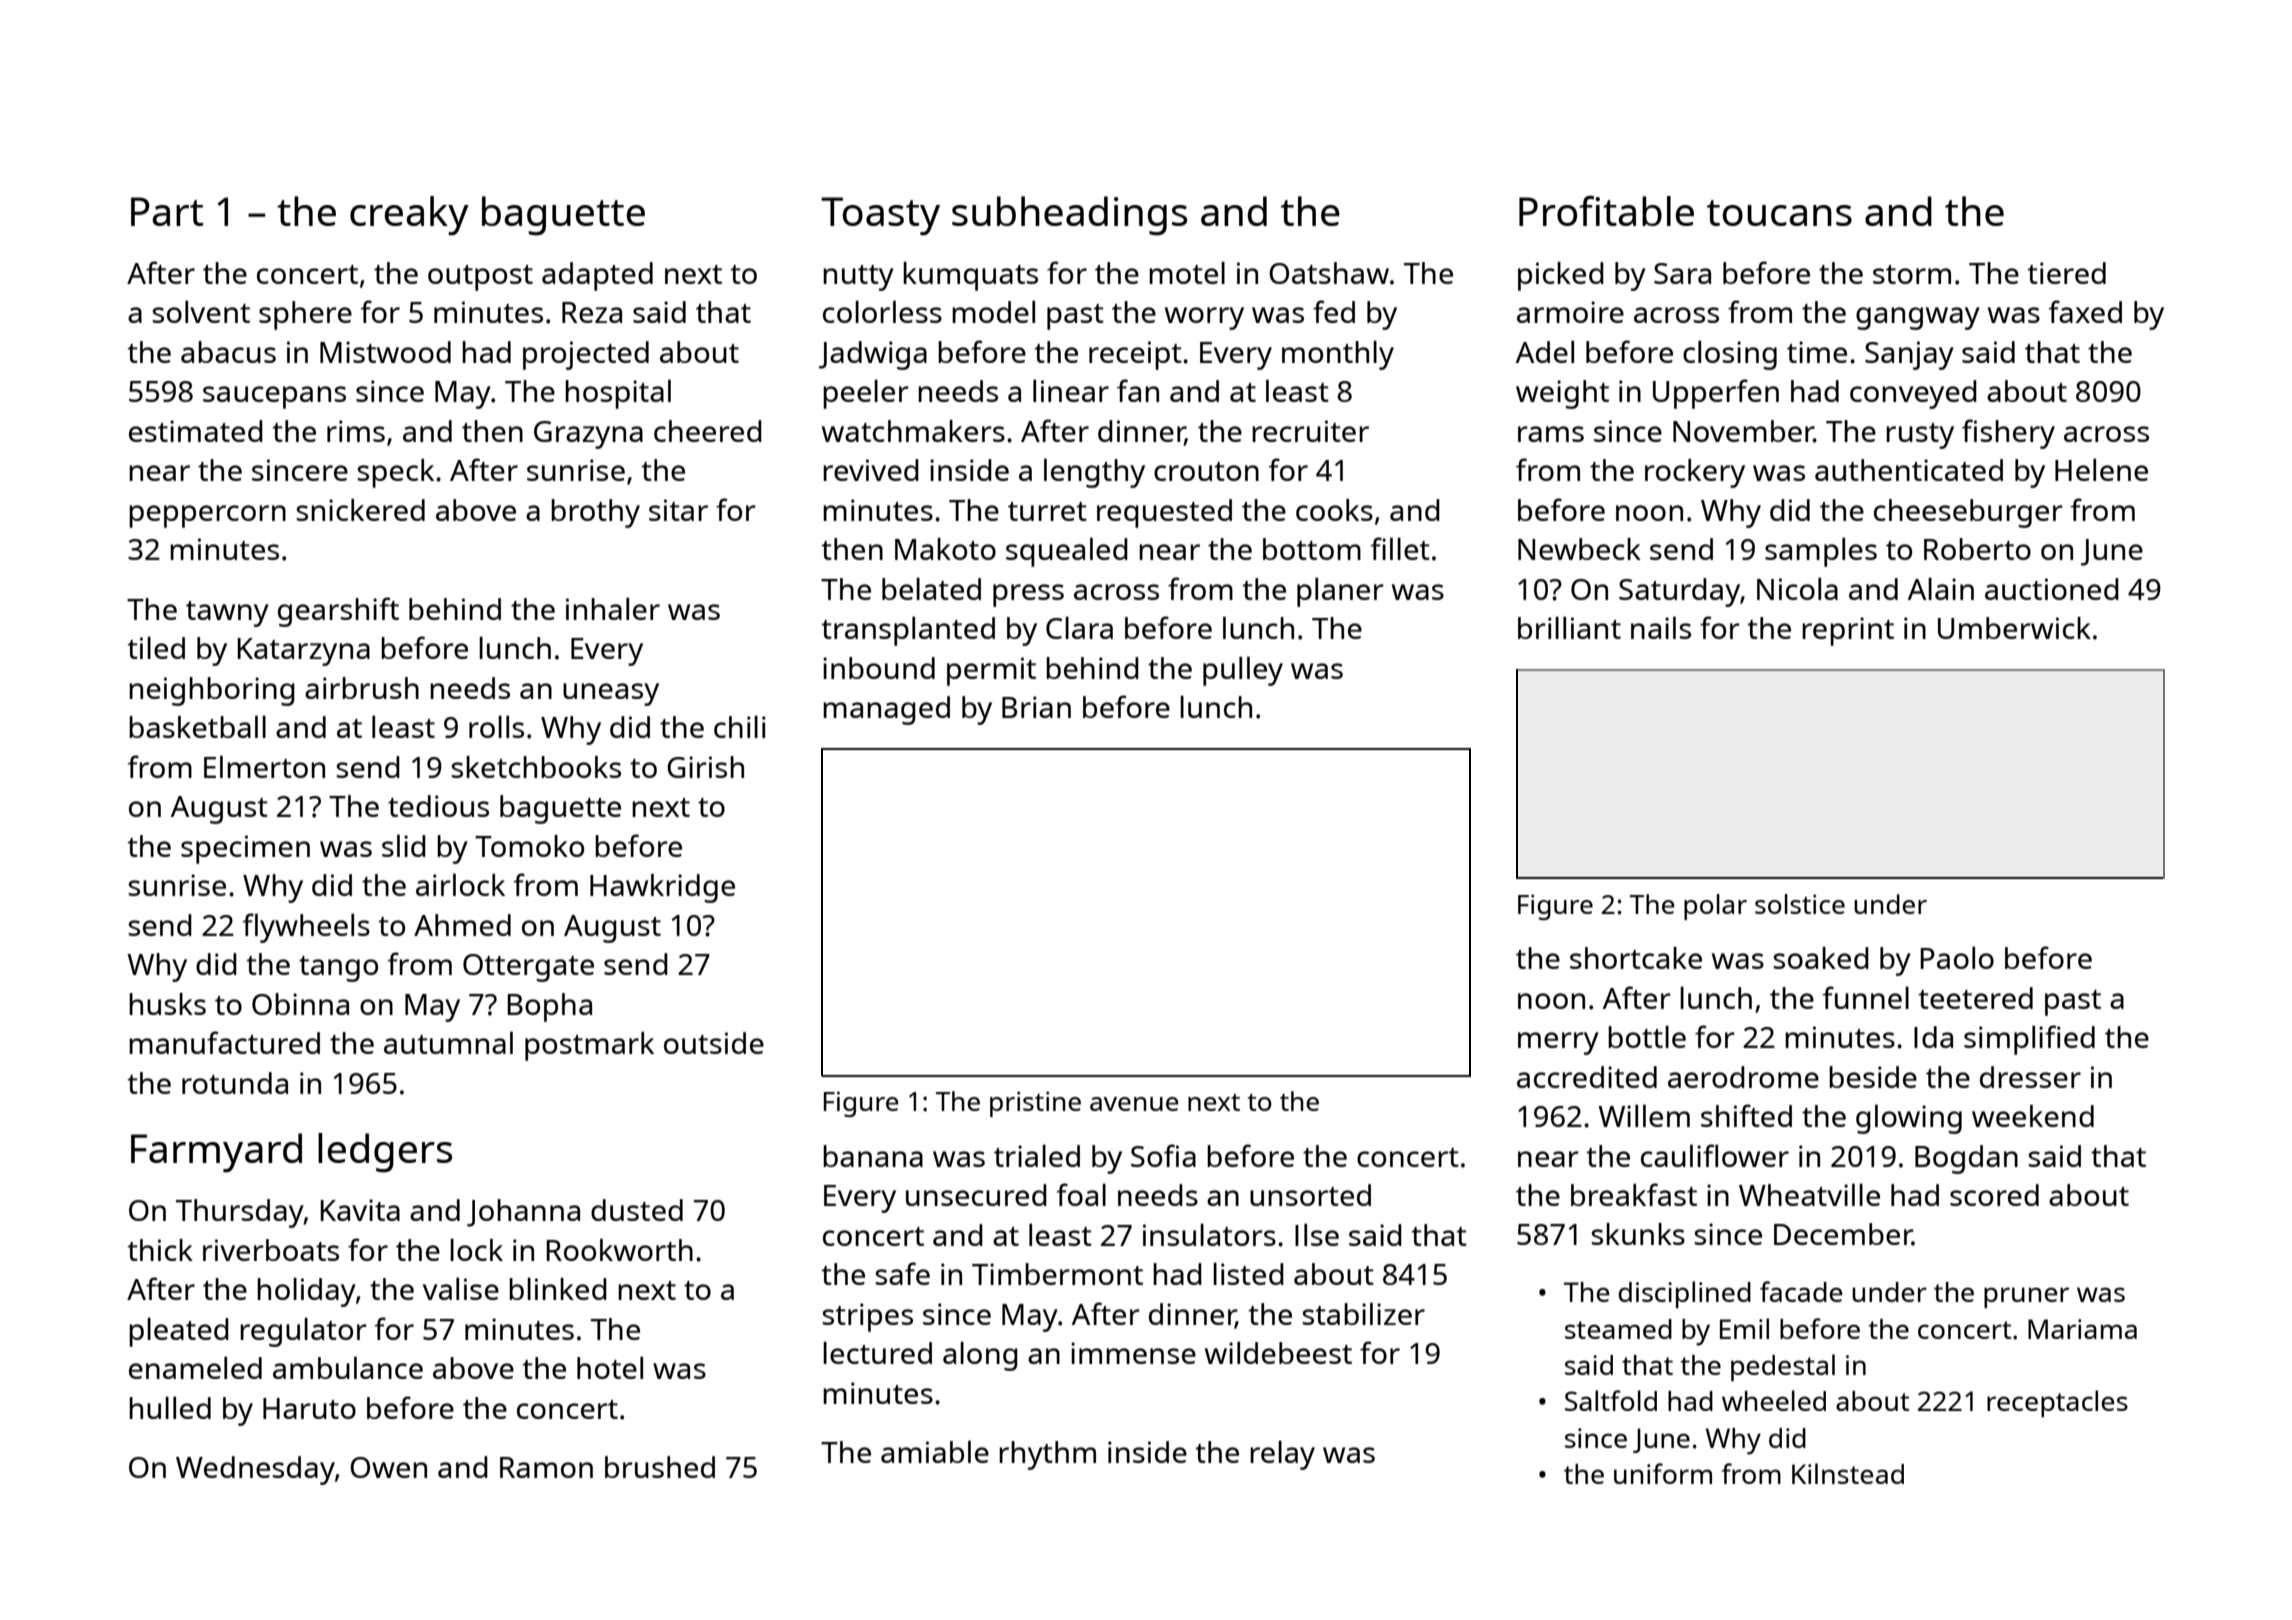 The height and width of the screenshot is (1620, 2292). What do you see at coordinates (1968, 513) in the screenshot?
I see `cheeseburger` at bounding box center [1968, 513].
